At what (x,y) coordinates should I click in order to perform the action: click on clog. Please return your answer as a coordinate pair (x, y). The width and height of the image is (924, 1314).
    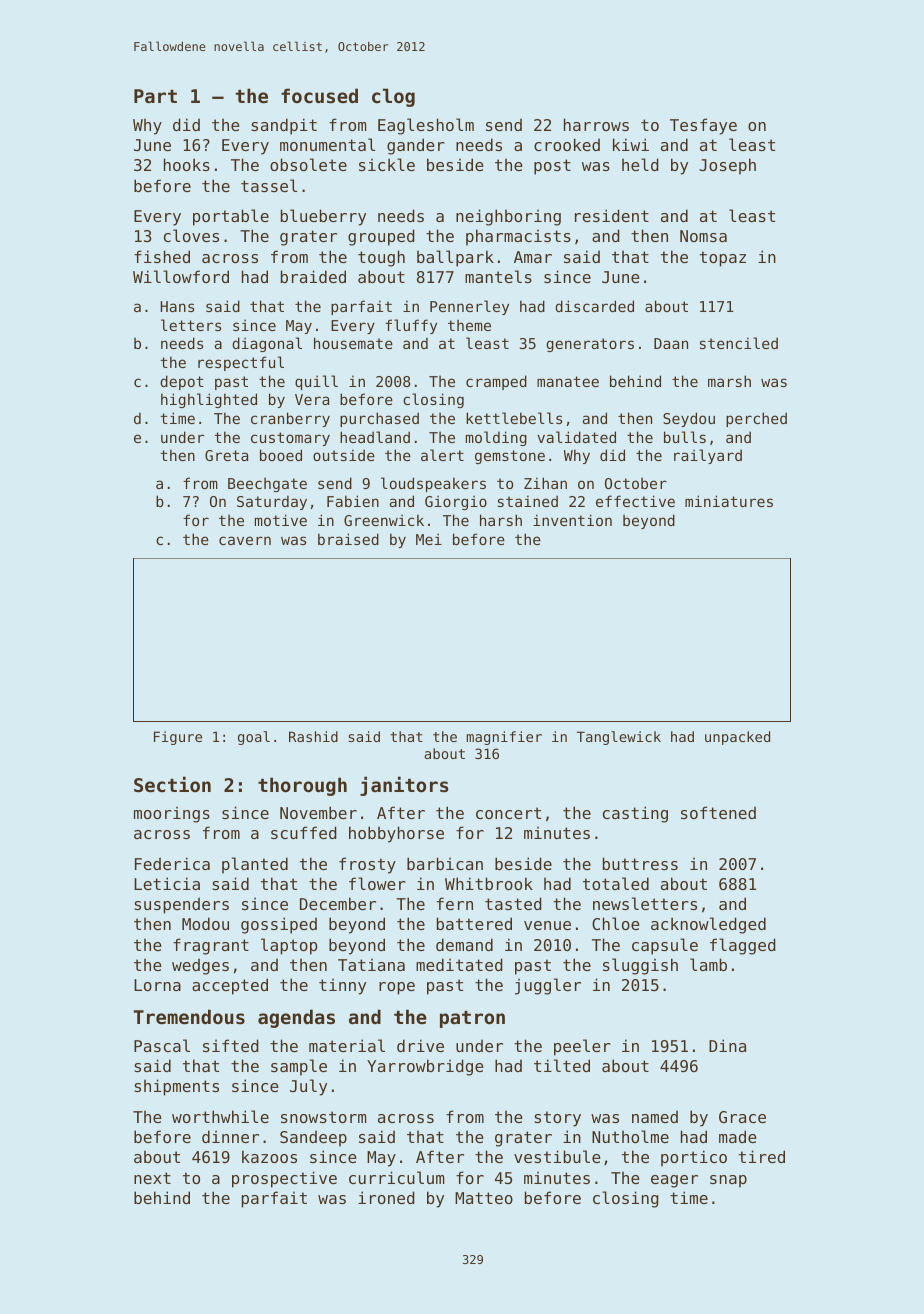
    Looking at the image, I should click on (393, 97).
